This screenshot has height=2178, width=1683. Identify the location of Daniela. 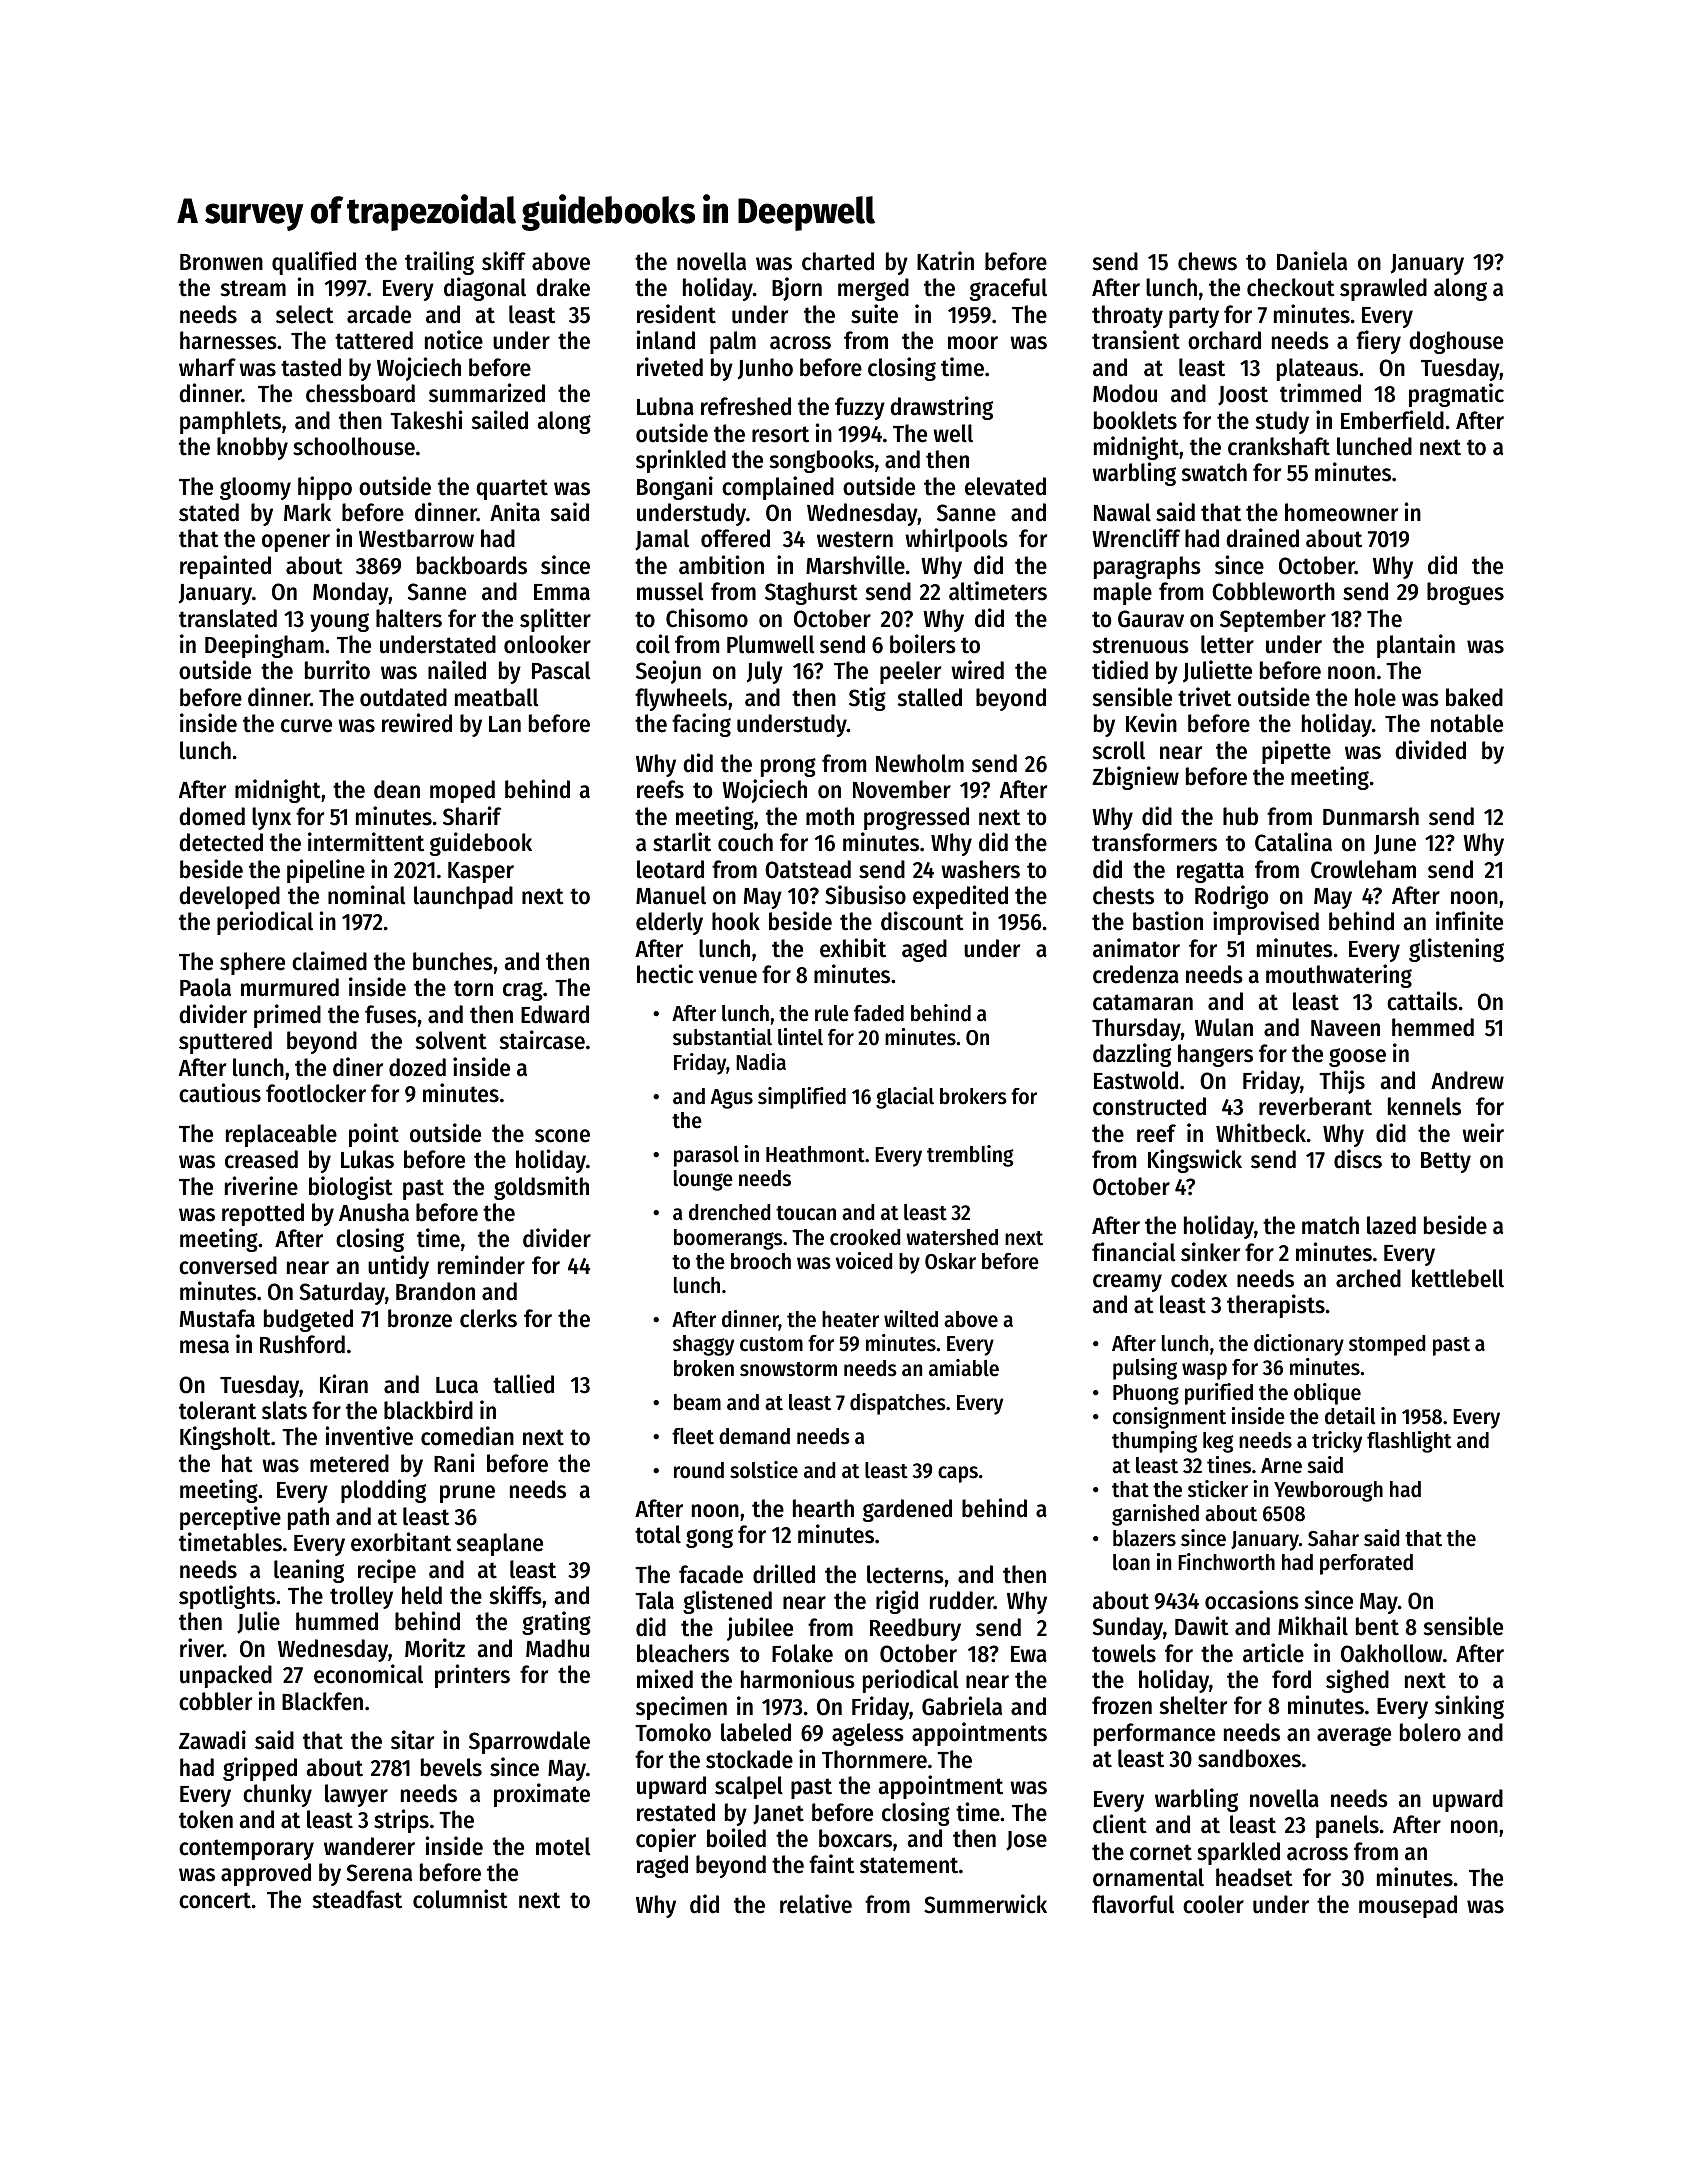
(1312, 261).
